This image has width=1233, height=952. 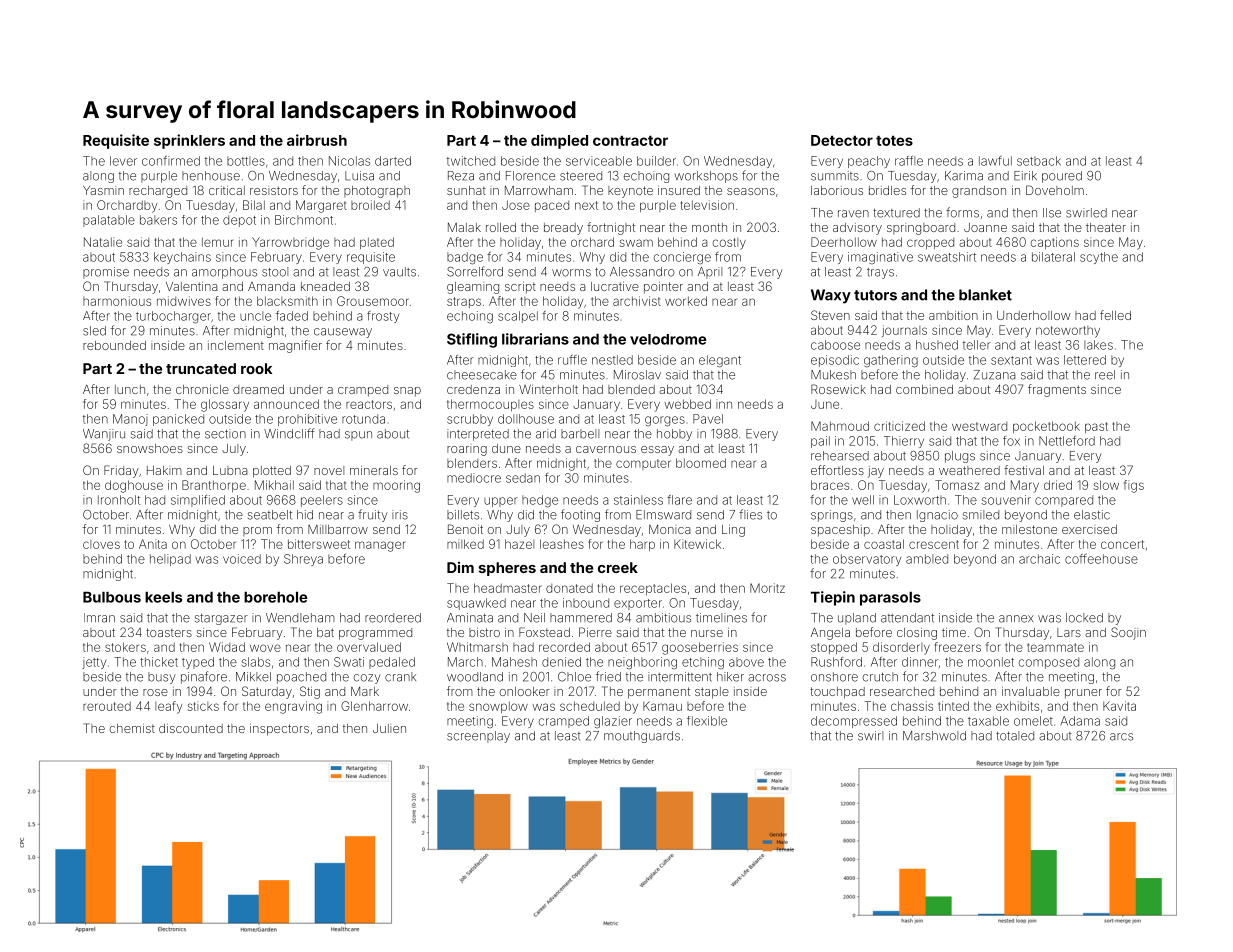 I want to click on sprinklers, so click(x=189, y=141).
